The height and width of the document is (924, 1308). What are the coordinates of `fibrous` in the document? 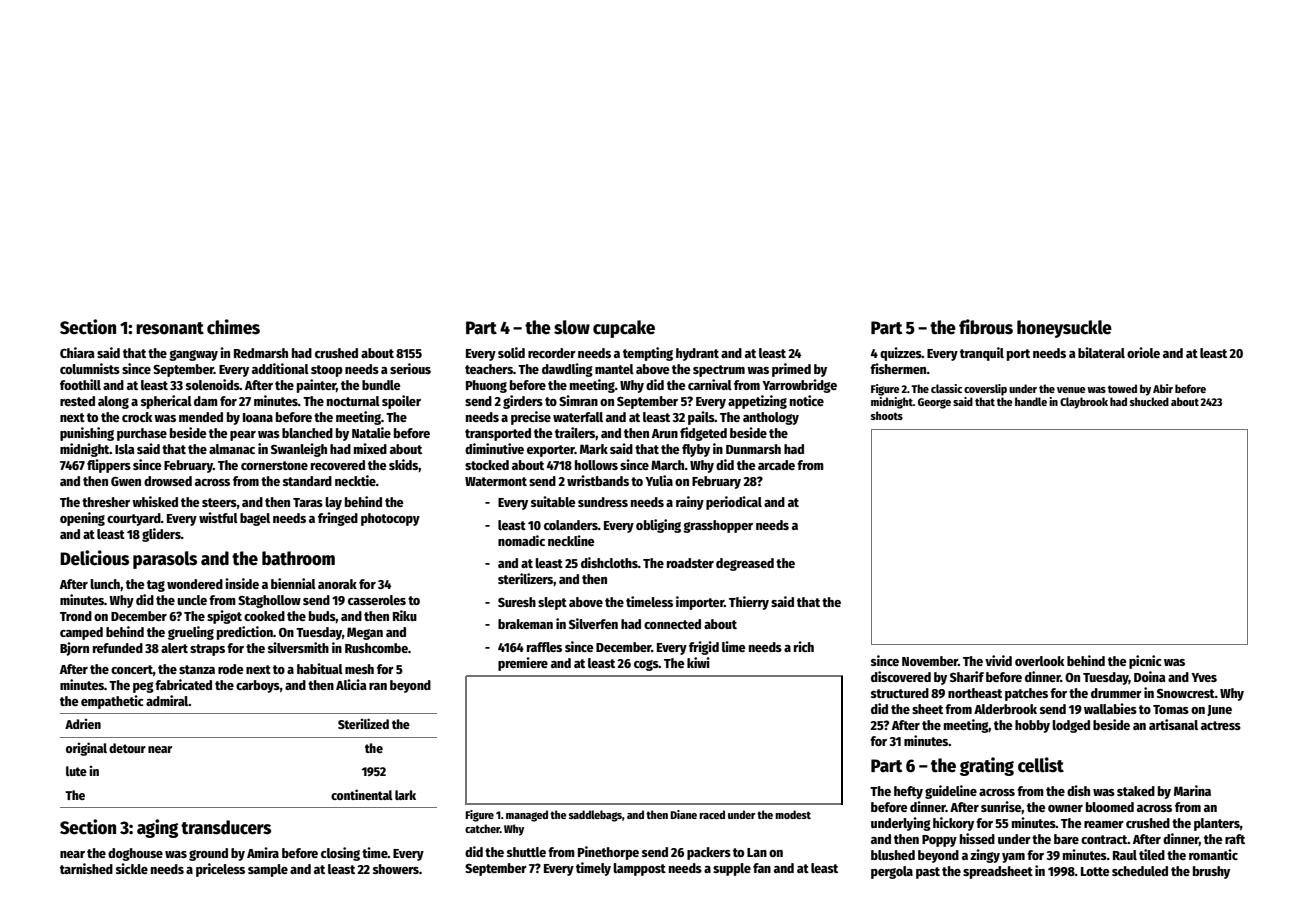 It's located at (986, 327).
